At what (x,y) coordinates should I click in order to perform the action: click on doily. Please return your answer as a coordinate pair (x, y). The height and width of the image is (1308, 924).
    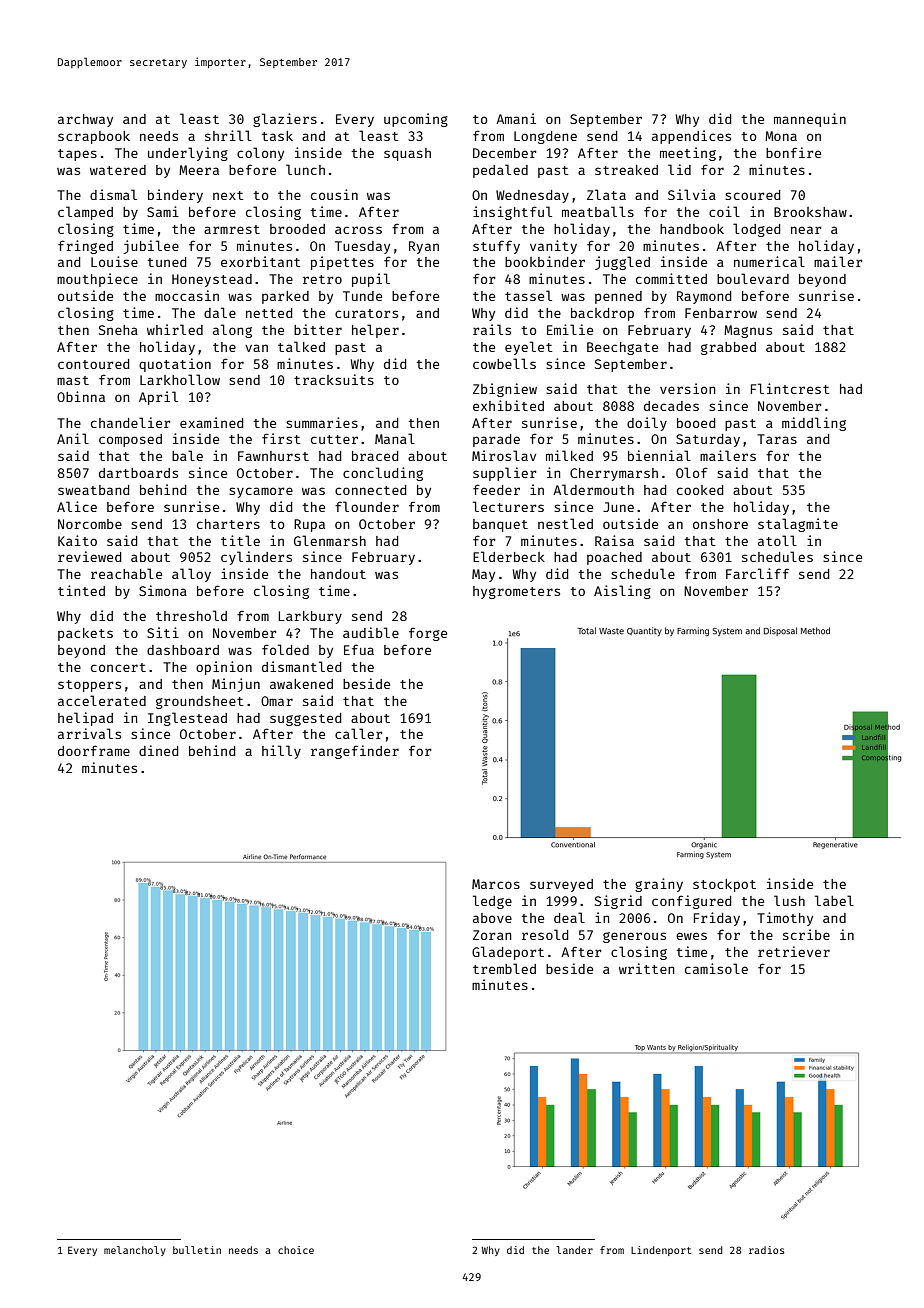
    Looking at the image, I should click on (647, 424).
